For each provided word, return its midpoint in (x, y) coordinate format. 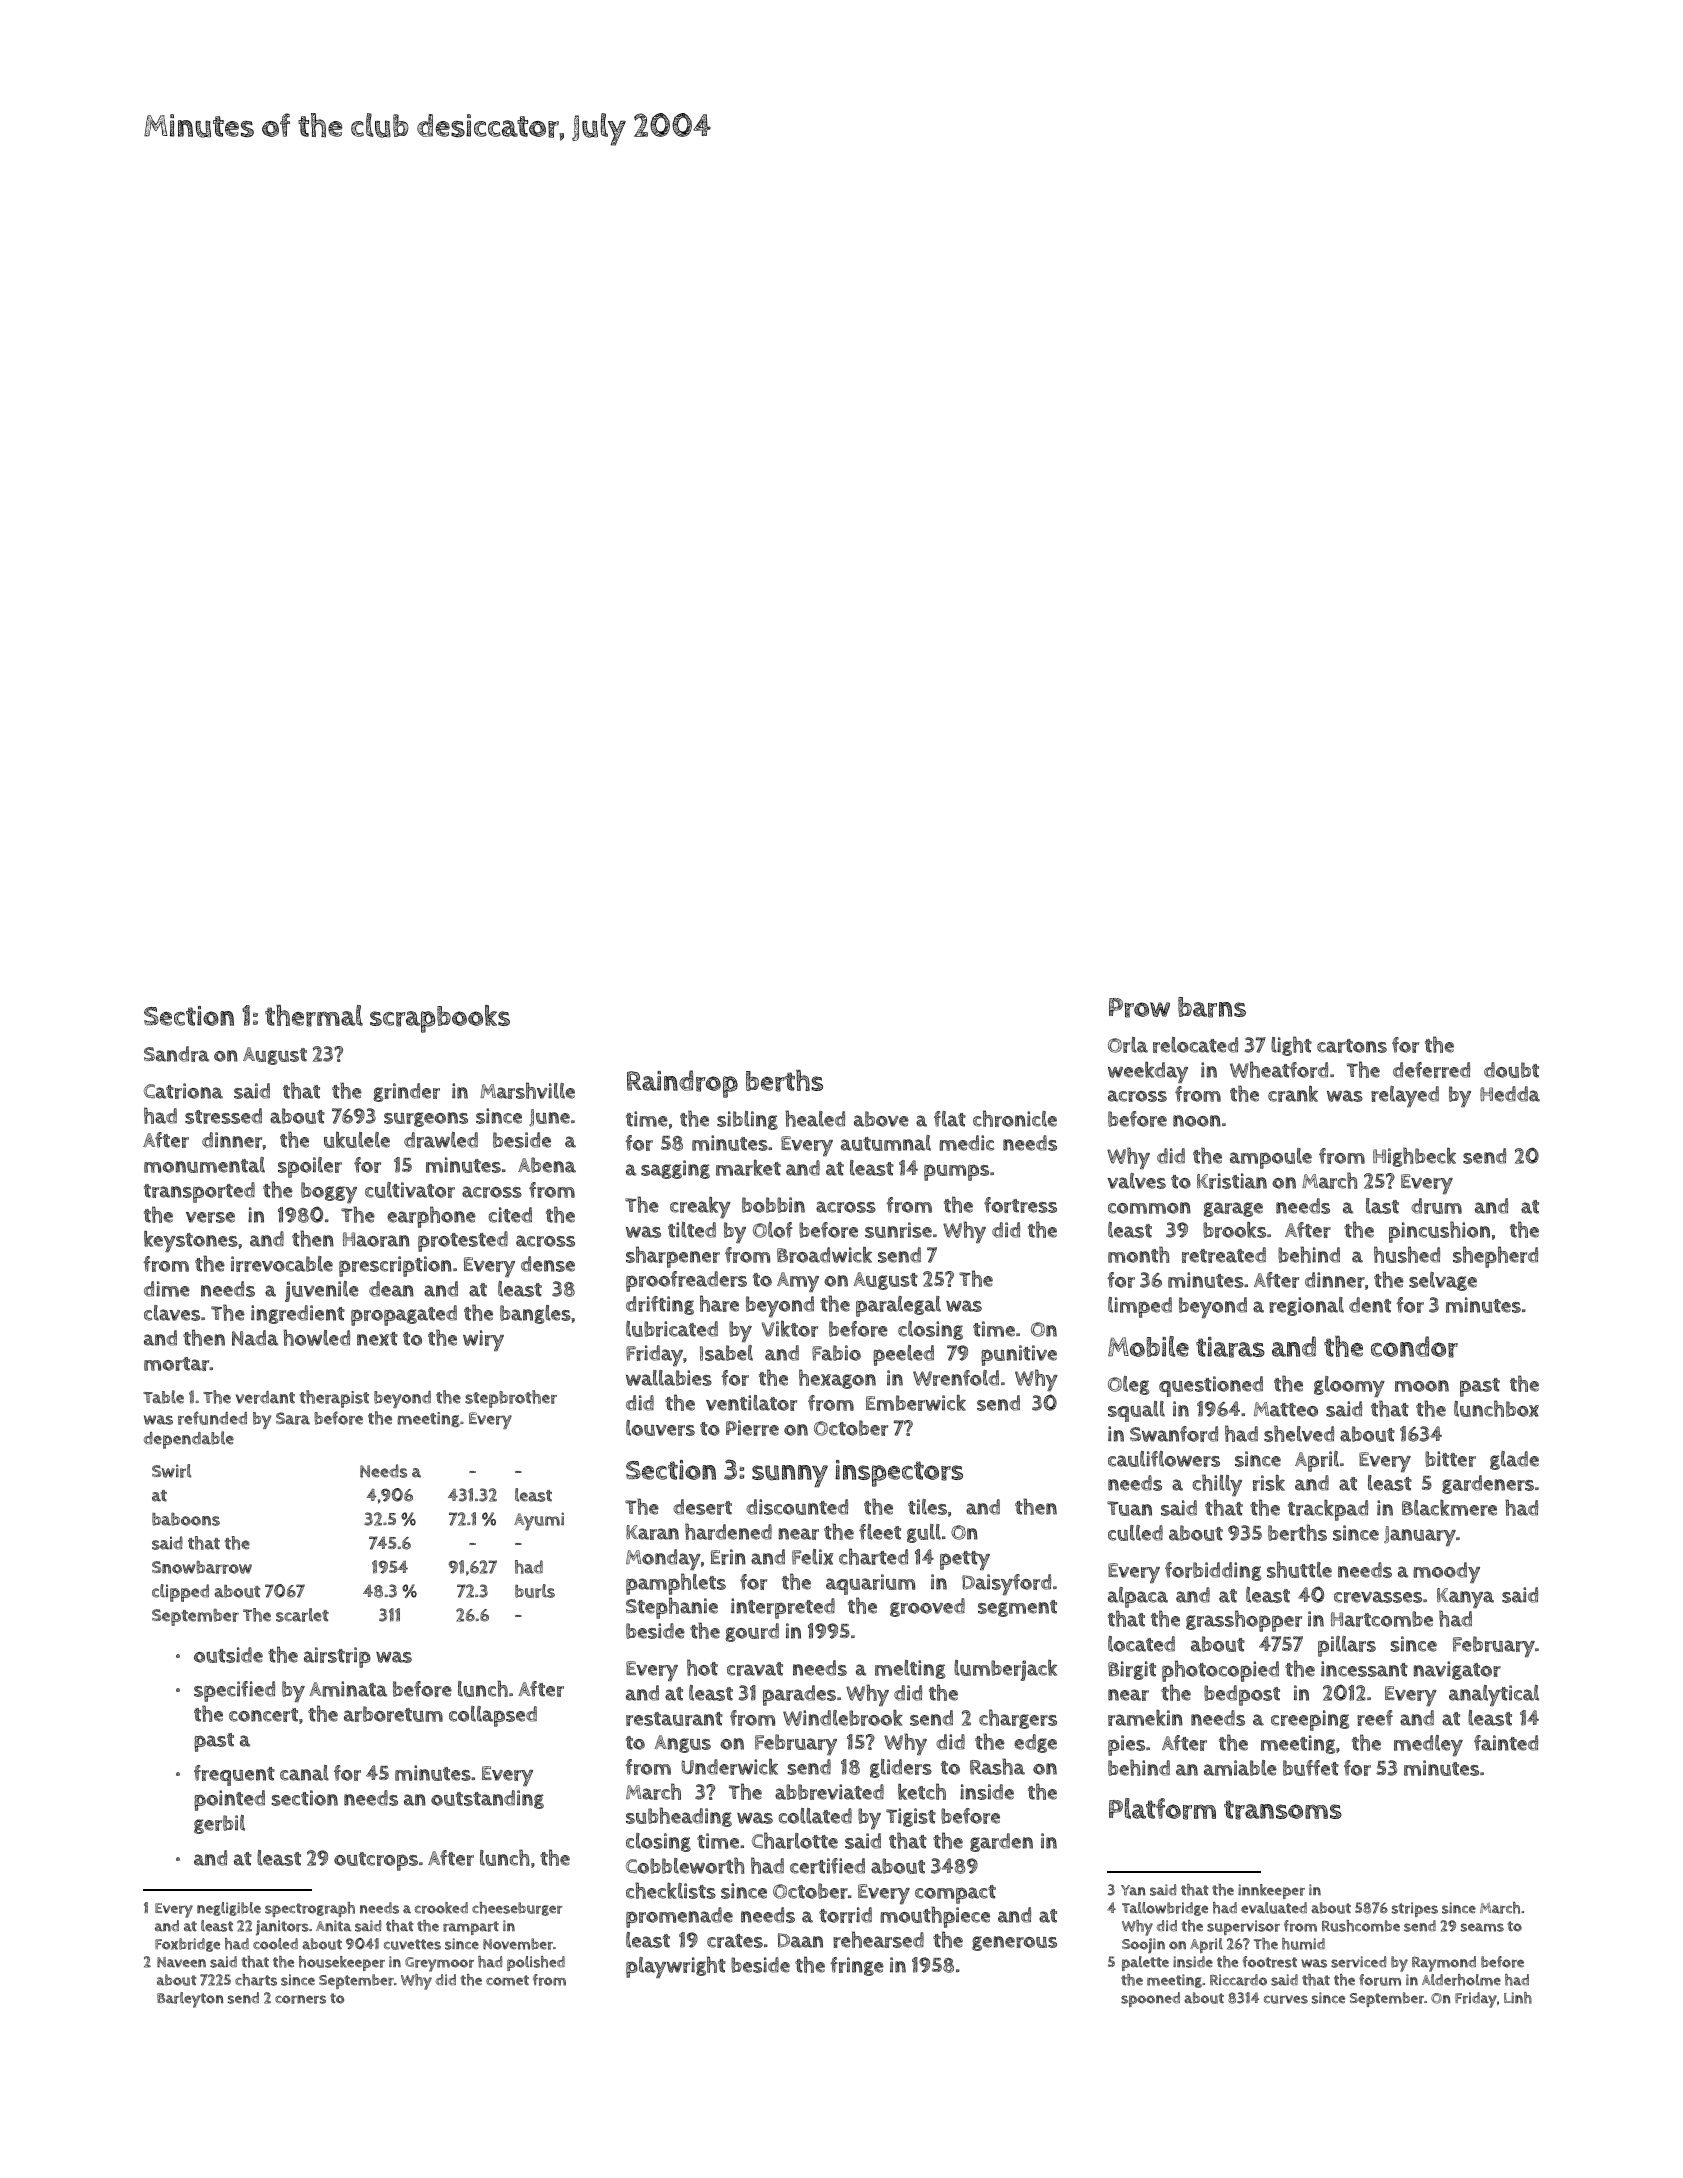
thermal (314, 1016)
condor (1414, 1347)
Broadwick (824, 1255)
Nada (255, 1338)
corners (300, 1999)
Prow (1139, 1008)
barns (1212, 1007)
